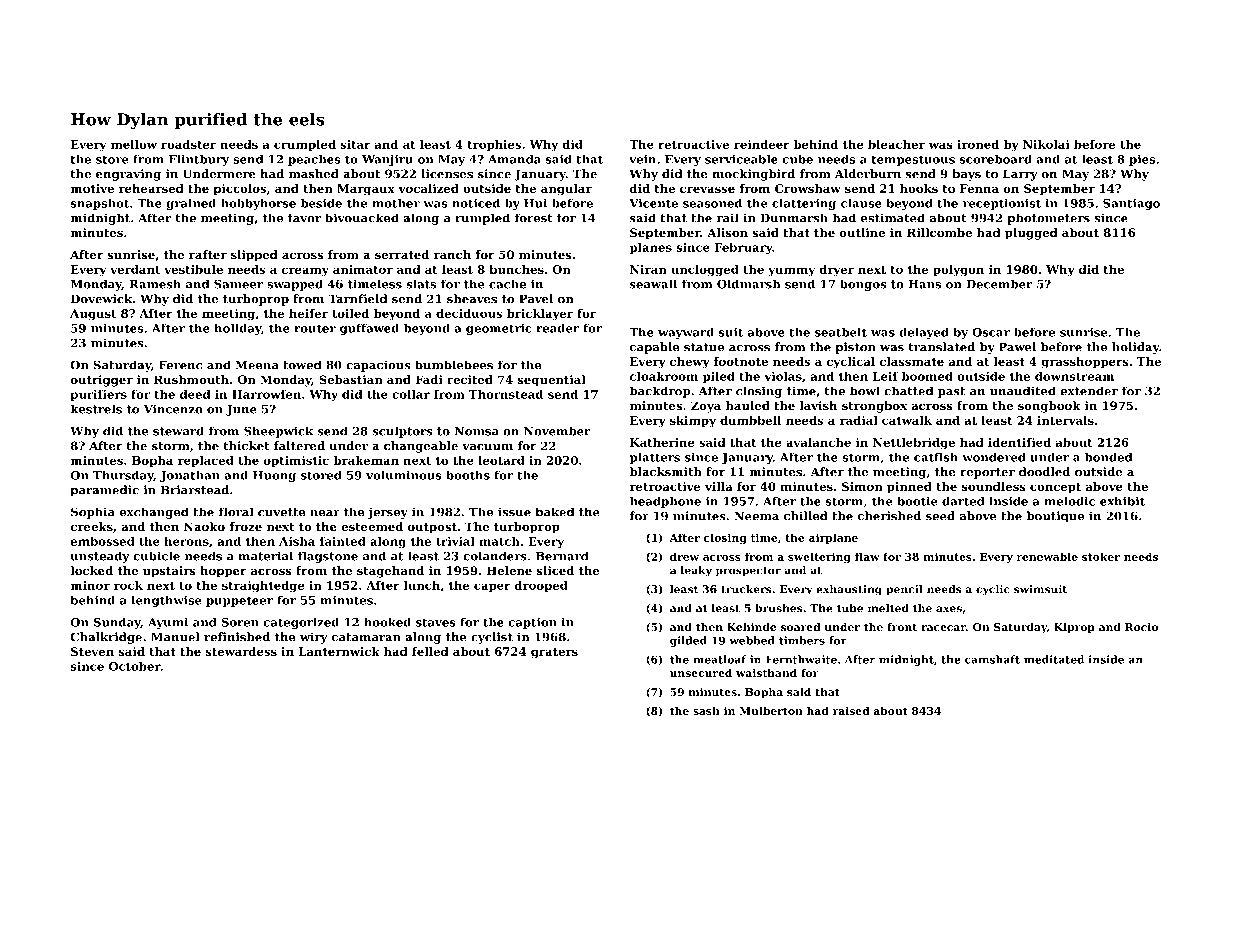 The width and height of the screenshot is (1233, 952). I want to click on snapshot, so click(100, 204).
